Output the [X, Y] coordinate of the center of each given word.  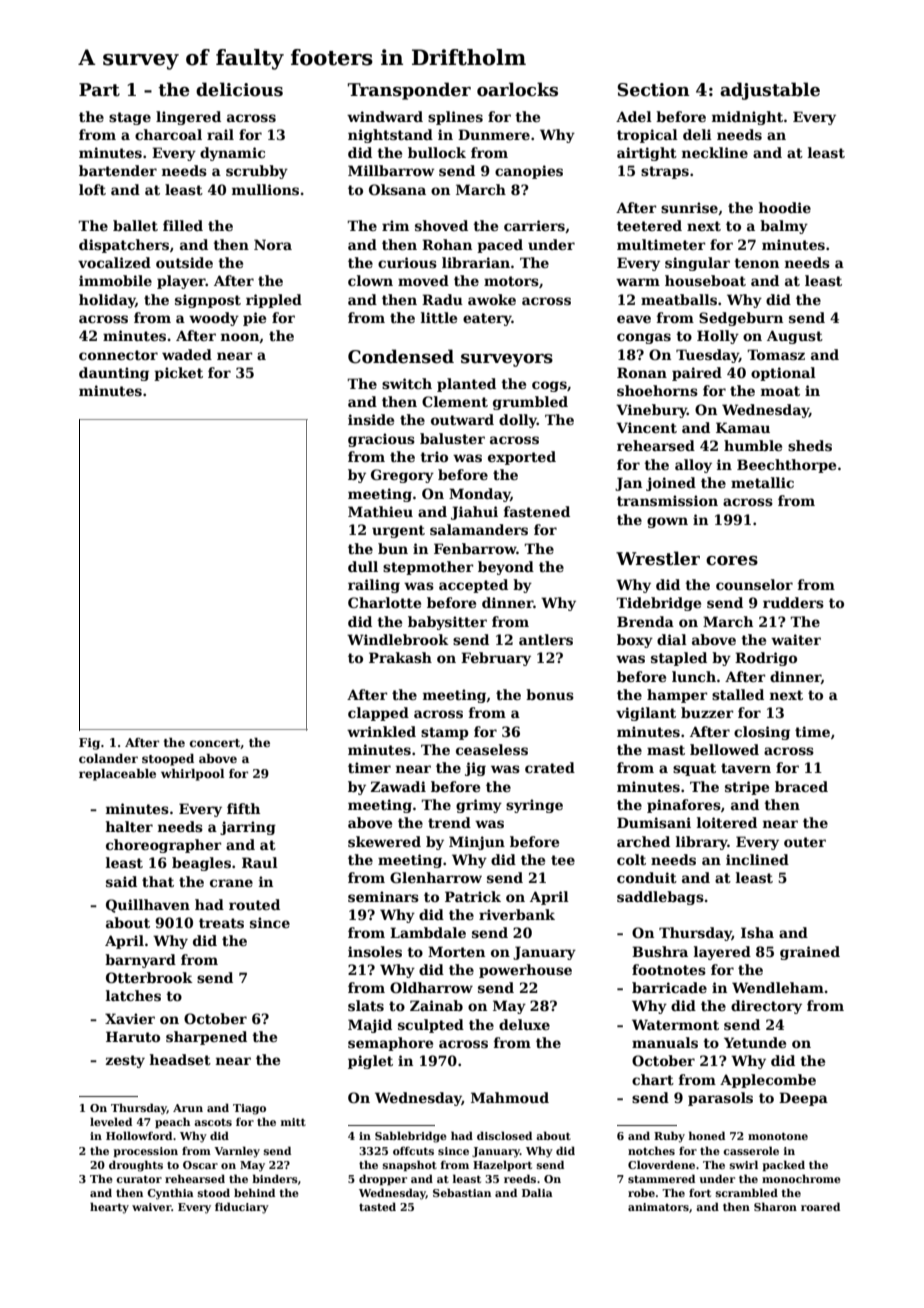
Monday [479, 495]
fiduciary [242, 1208]
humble [753, 445]
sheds [810, 445]
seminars [383, 896]
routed [254, 904]
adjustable [770, 91]
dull [363, 566]
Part [99, 90]
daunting [114, 374]
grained [810, 953]
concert [215, 743]
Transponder [409, 91]
